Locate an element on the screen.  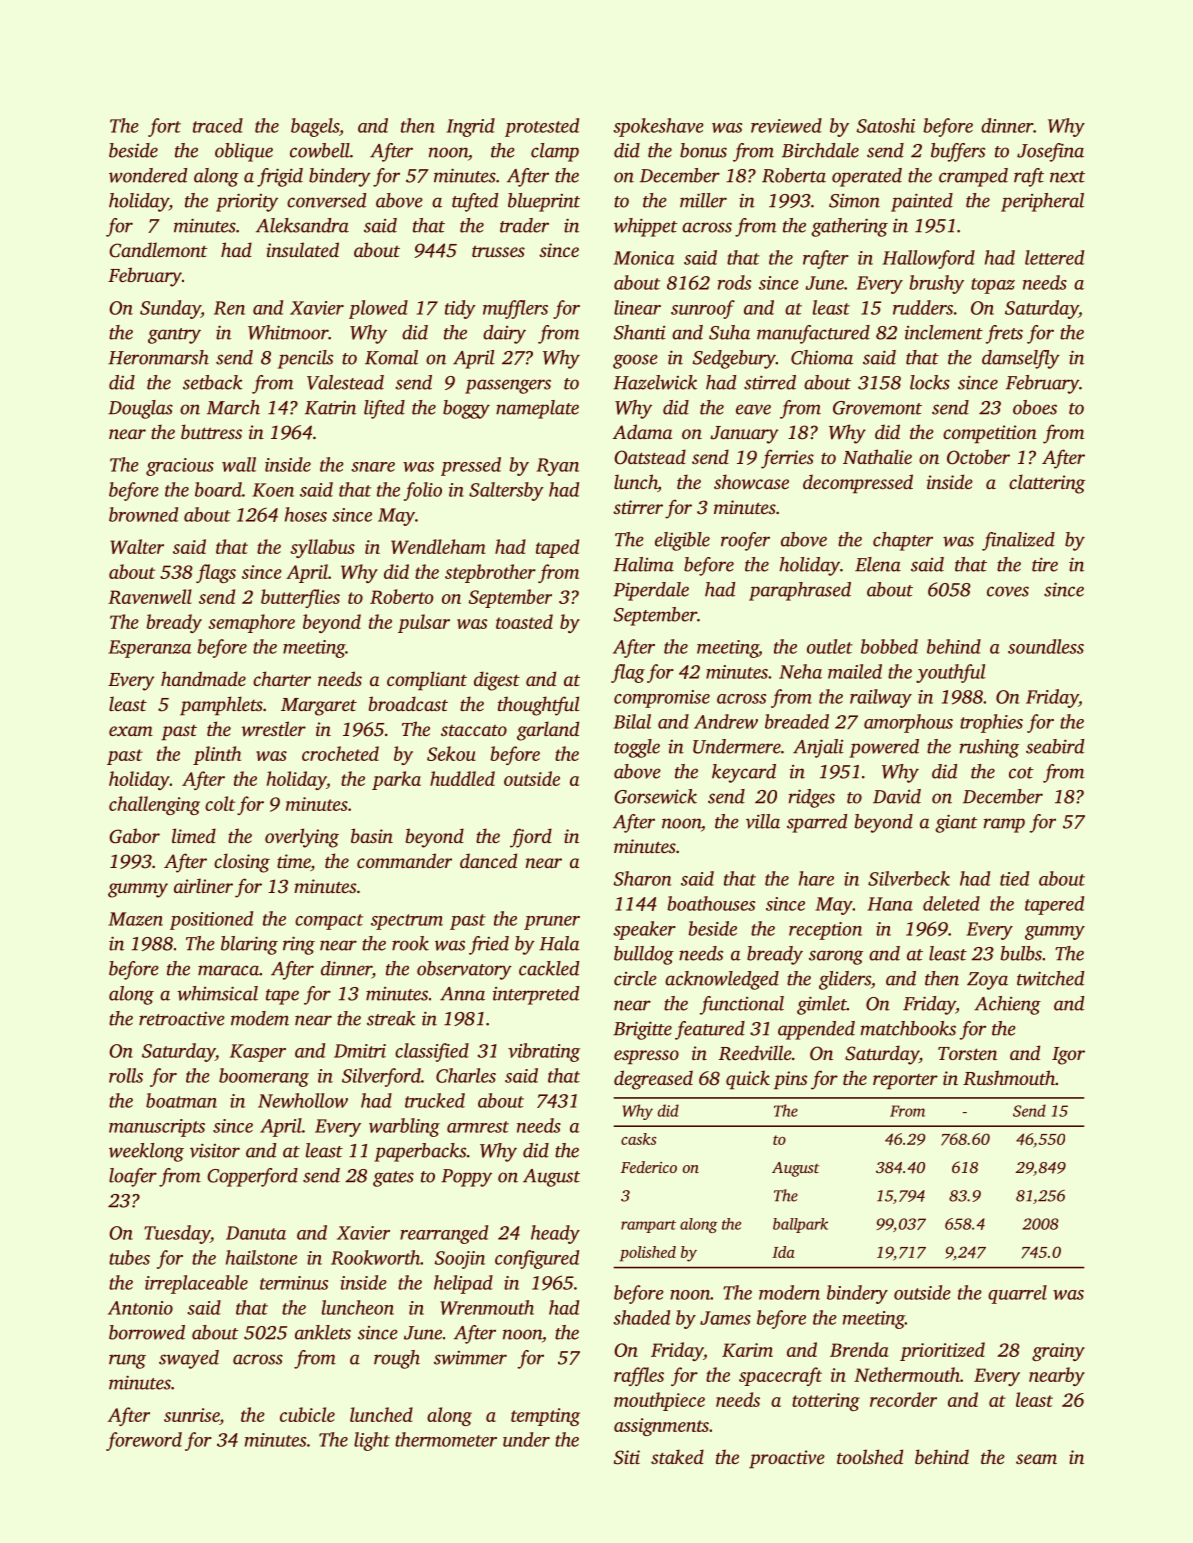
light is located at coordinates (372, 1441).
